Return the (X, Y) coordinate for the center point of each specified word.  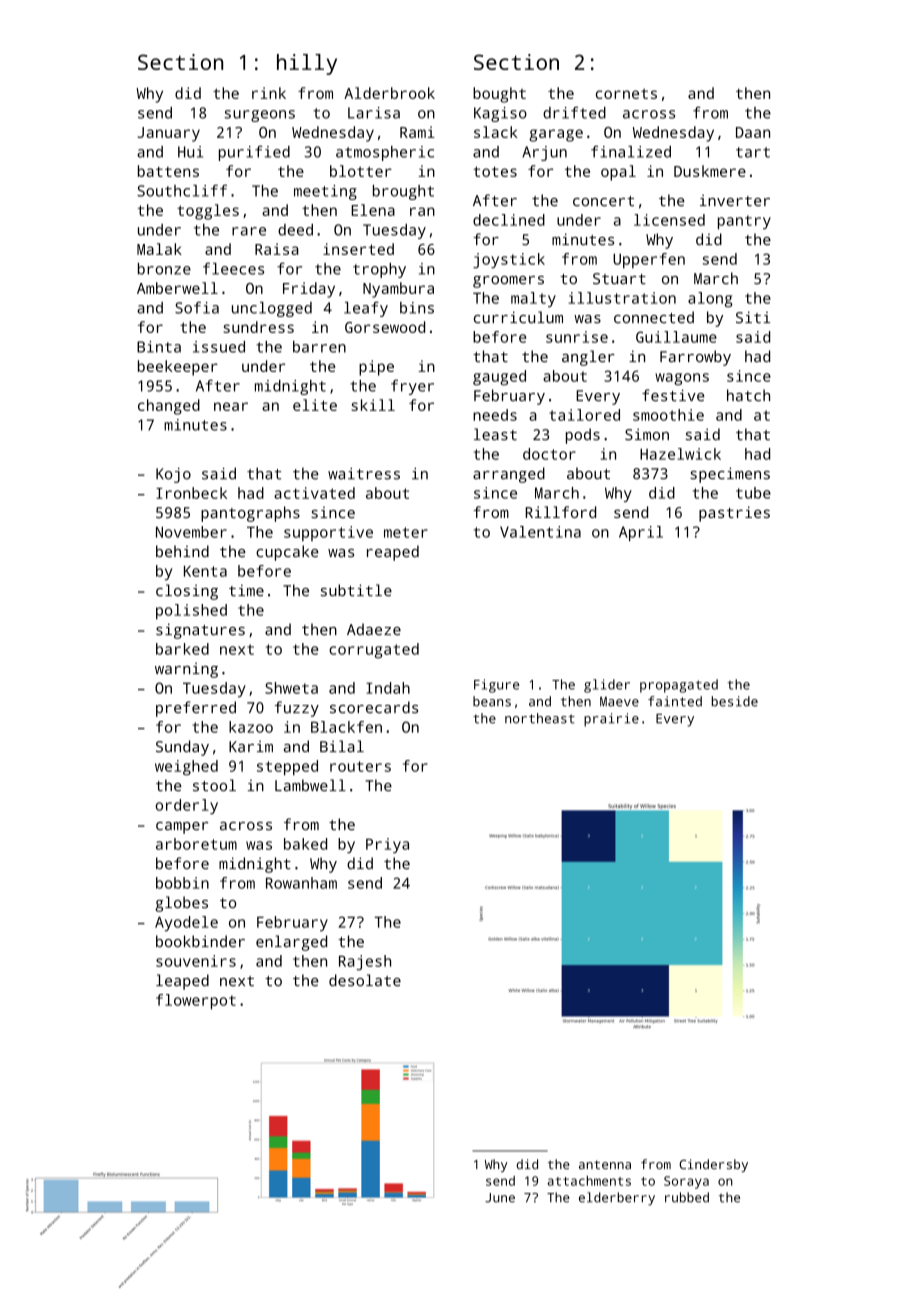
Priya (387, 846)
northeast (540, 718)
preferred (196, 709)
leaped (182, 982)
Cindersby (713, 1165)
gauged (499, 378)
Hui (190, 152)
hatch (748, 395)
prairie (611, 720)
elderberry (617, 1199)
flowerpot (196, 1002)
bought (499, 95)
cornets (626, 93)
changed (169, 407)
